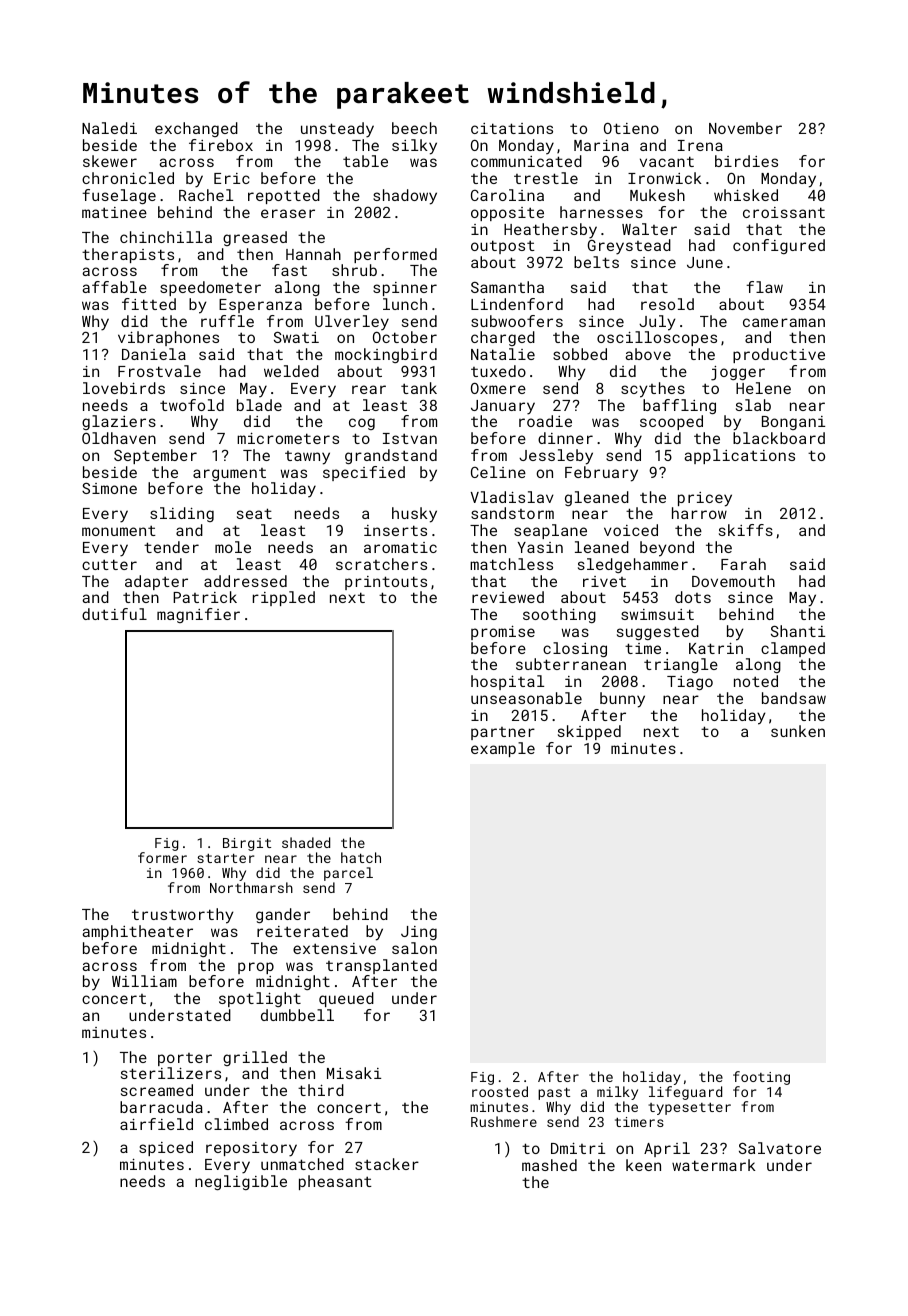 Image resolution: width=908 pixels, height=1316 pixels. What do you see at coordinates (337, 130) in the page?
I see `unsteady` at bounding box center [337, 130].
